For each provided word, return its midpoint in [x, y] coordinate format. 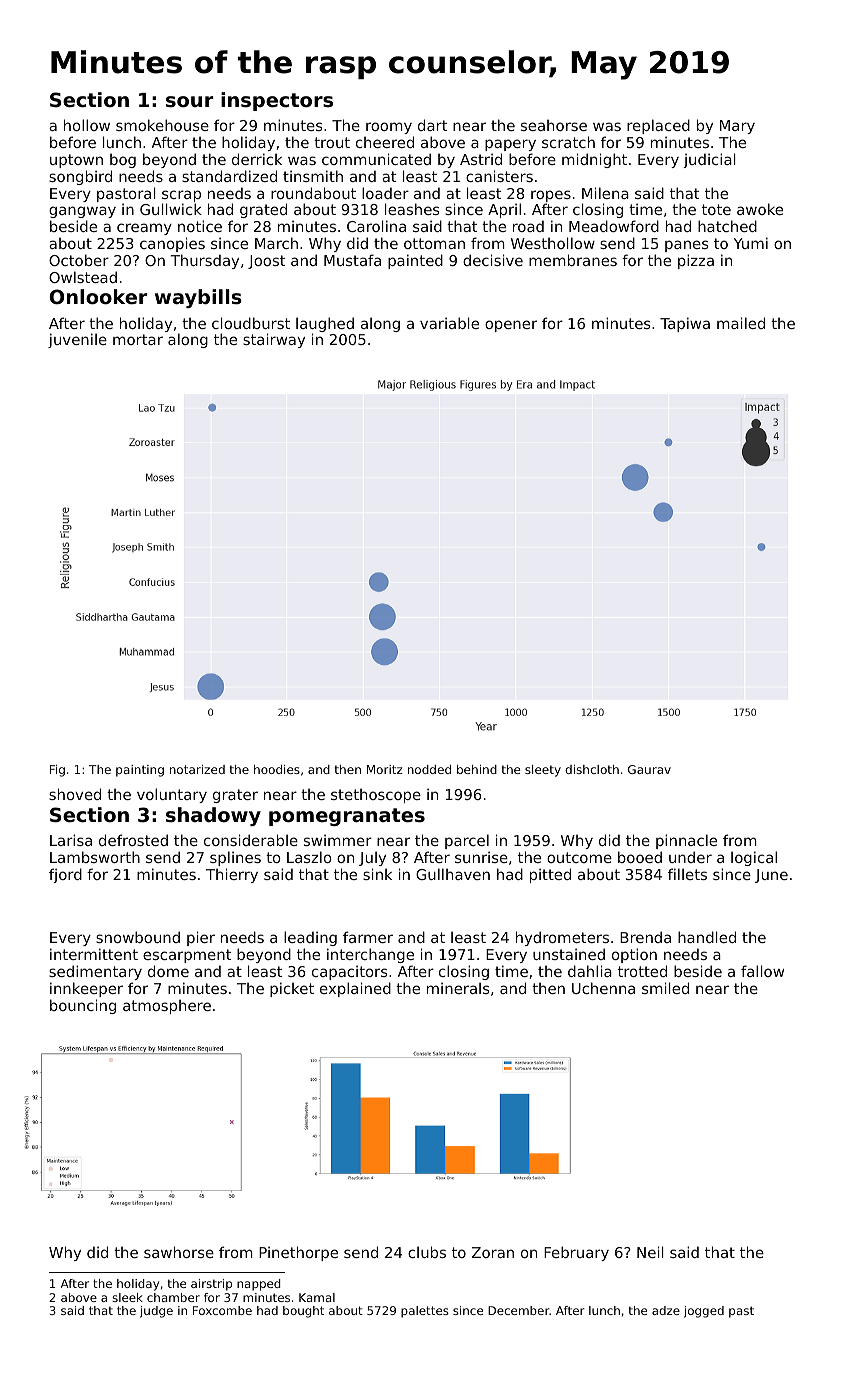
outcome [579, 857]
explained [355, 989]
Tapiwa [685, 324]
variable [449, 323]
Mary [737, 127]
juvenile [77, 340]
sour [190, 101]
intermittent [94, 954]
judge [156, 1312]
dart [432, 125]
